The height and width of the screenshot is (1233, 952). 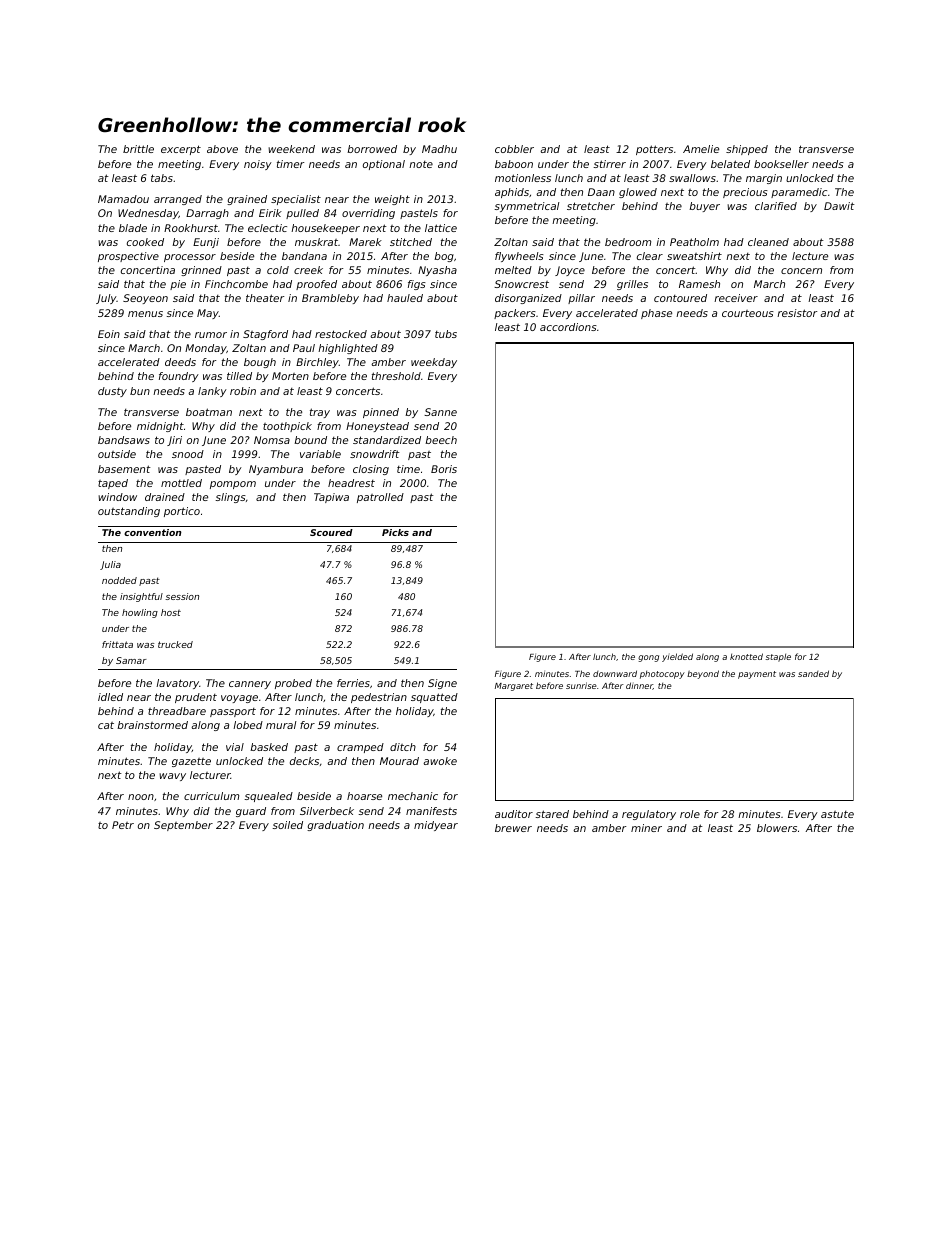 What do you see at coordinates (138, 149) in the screenshot?
I see `brittle` at bounding box center [138, 149].
